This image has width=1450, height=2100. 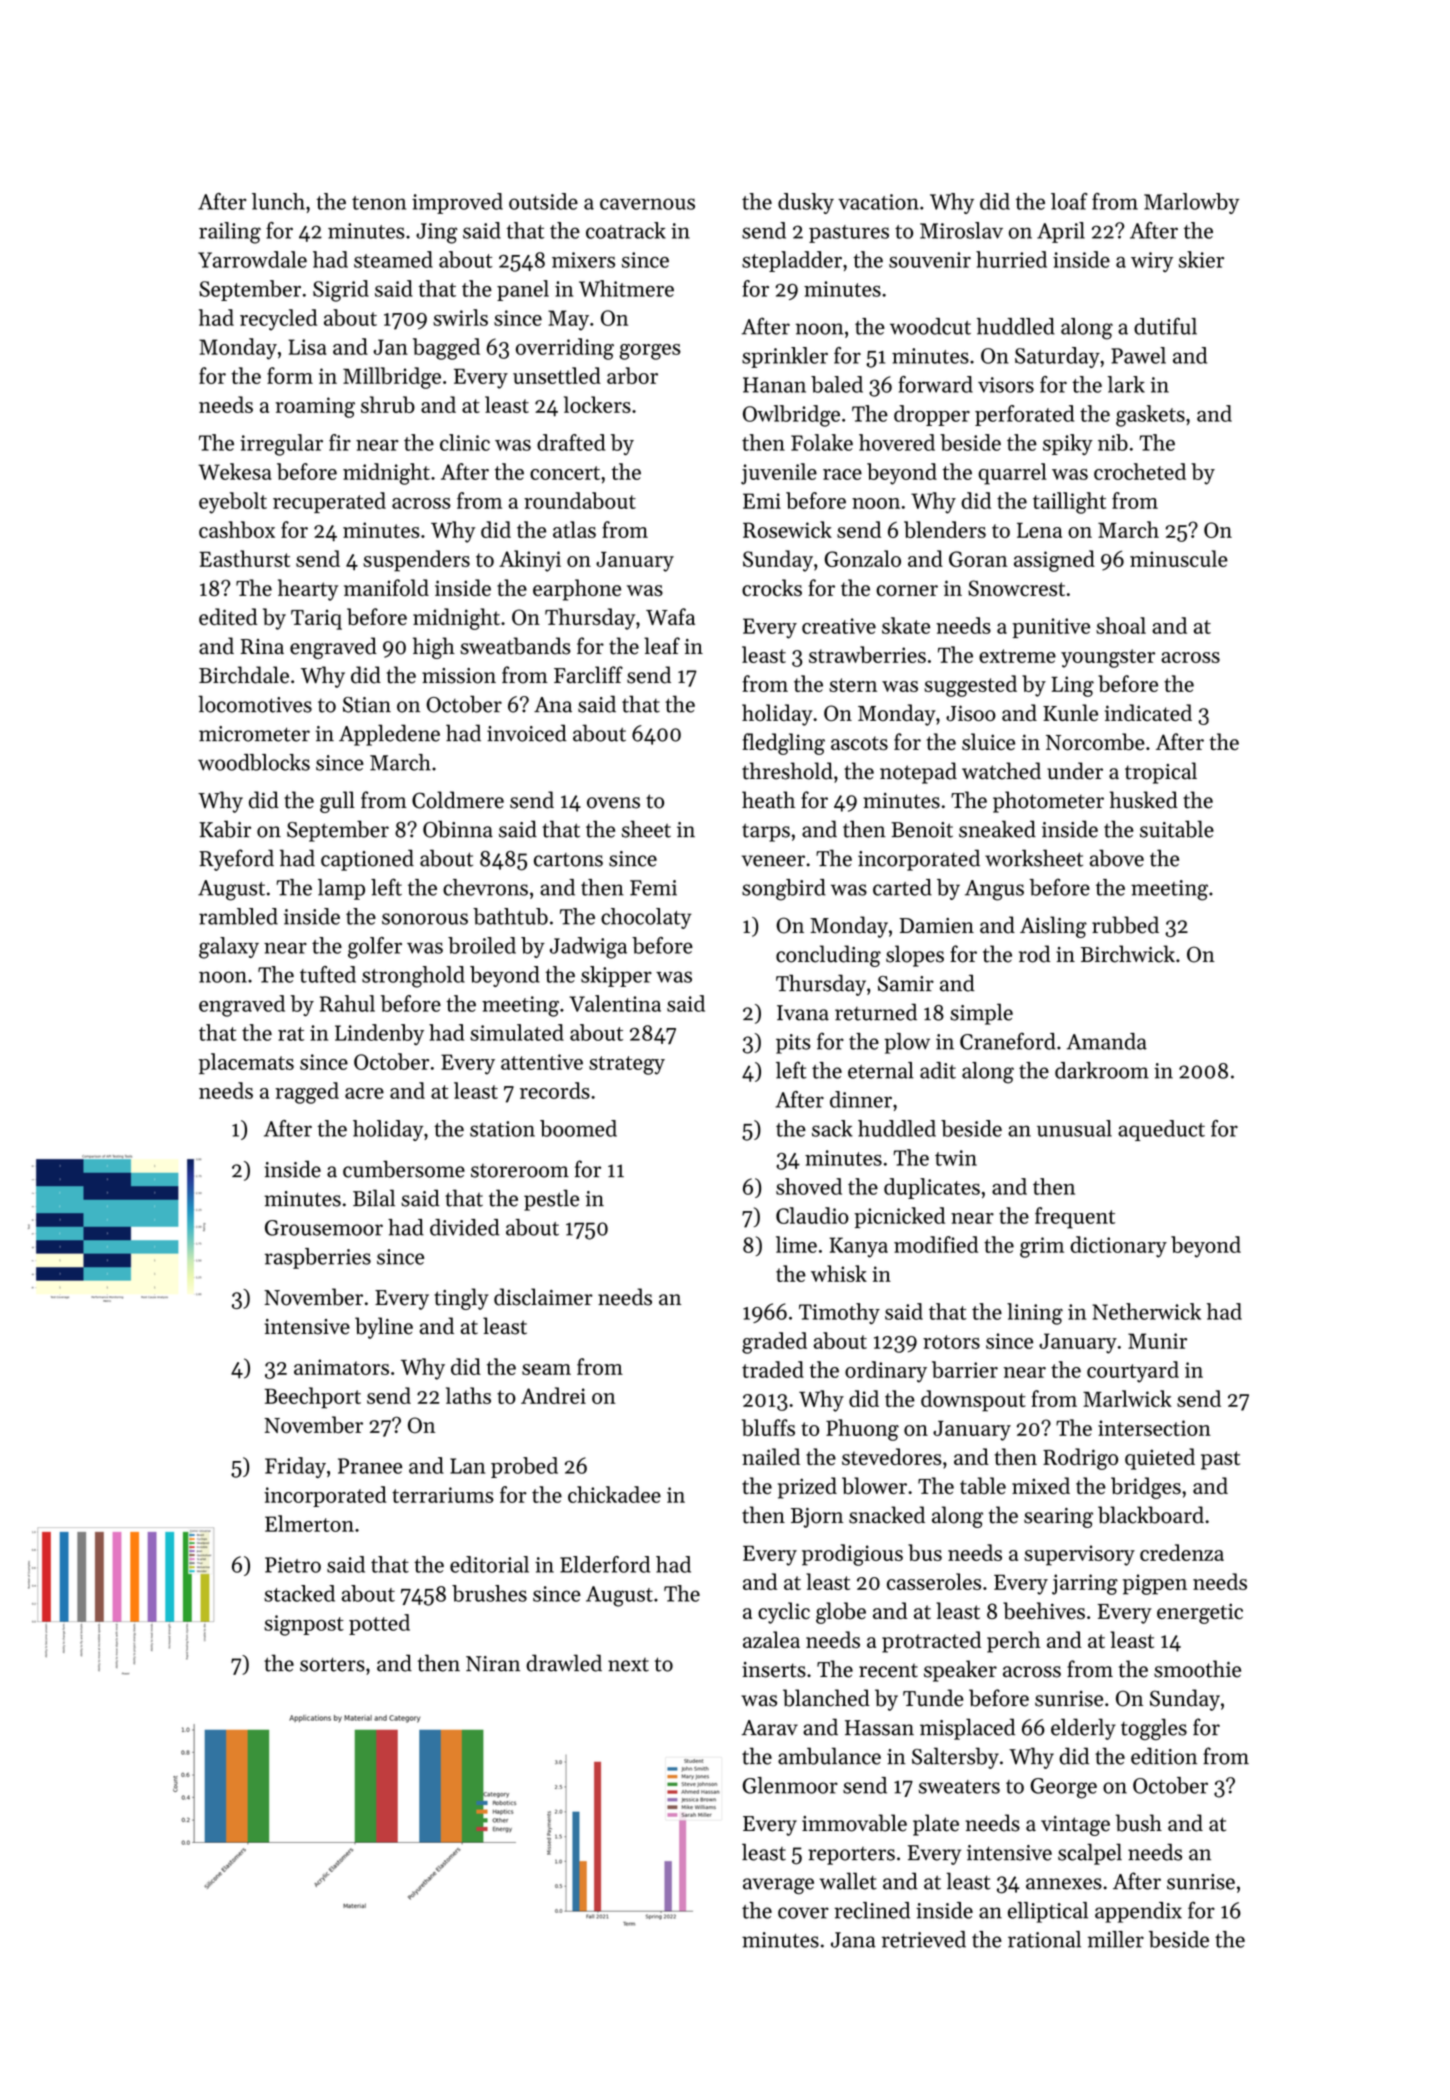 I want to click on dutiful, so click(x=1165, y=326).
